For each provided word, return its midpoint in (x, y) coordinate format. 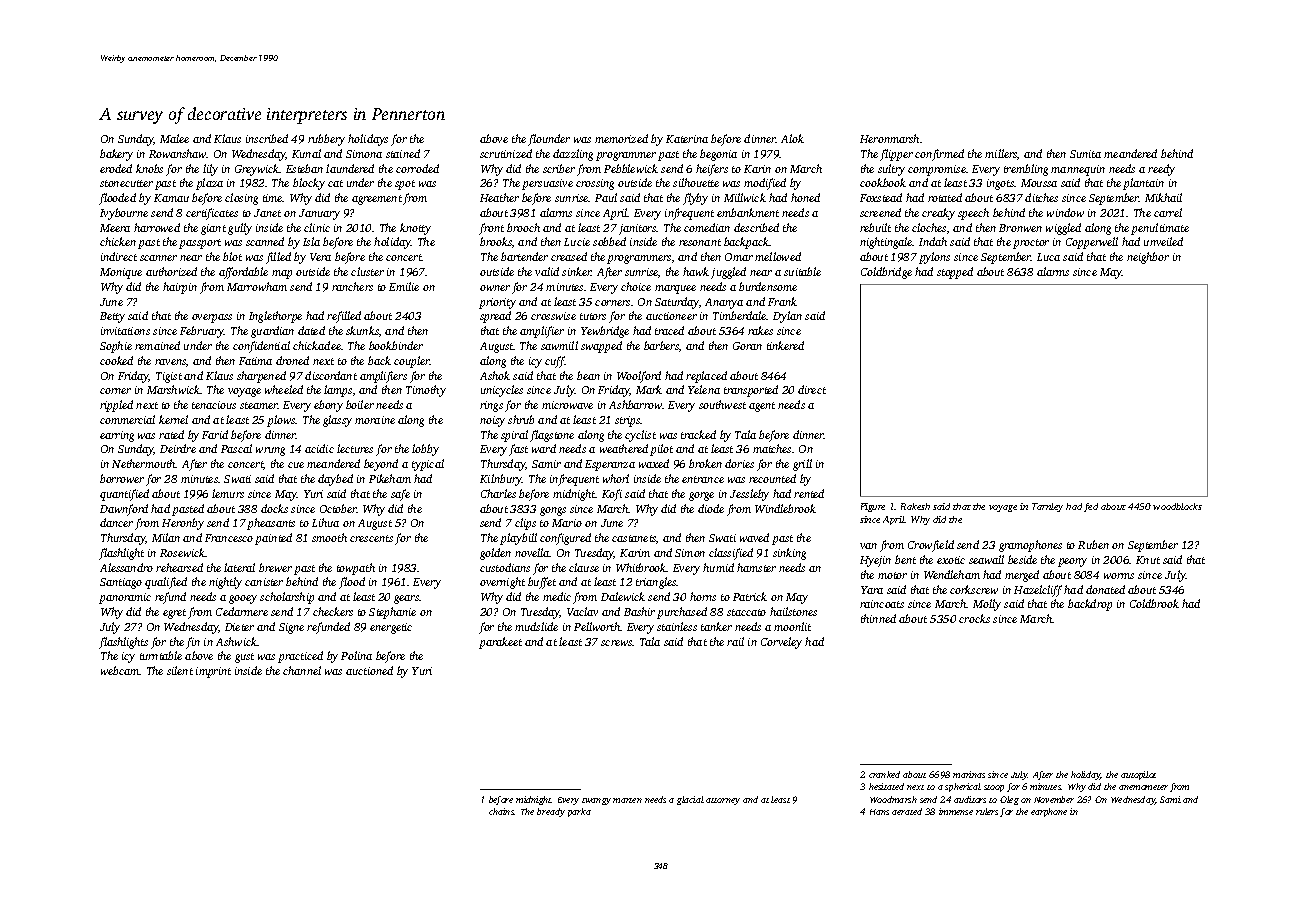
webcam (120, 670)
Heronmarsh (889, 138)
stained (403, 153)
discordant (331, 375)
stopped (955, 273)
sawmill (559, 345)
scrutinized (506, 153)
